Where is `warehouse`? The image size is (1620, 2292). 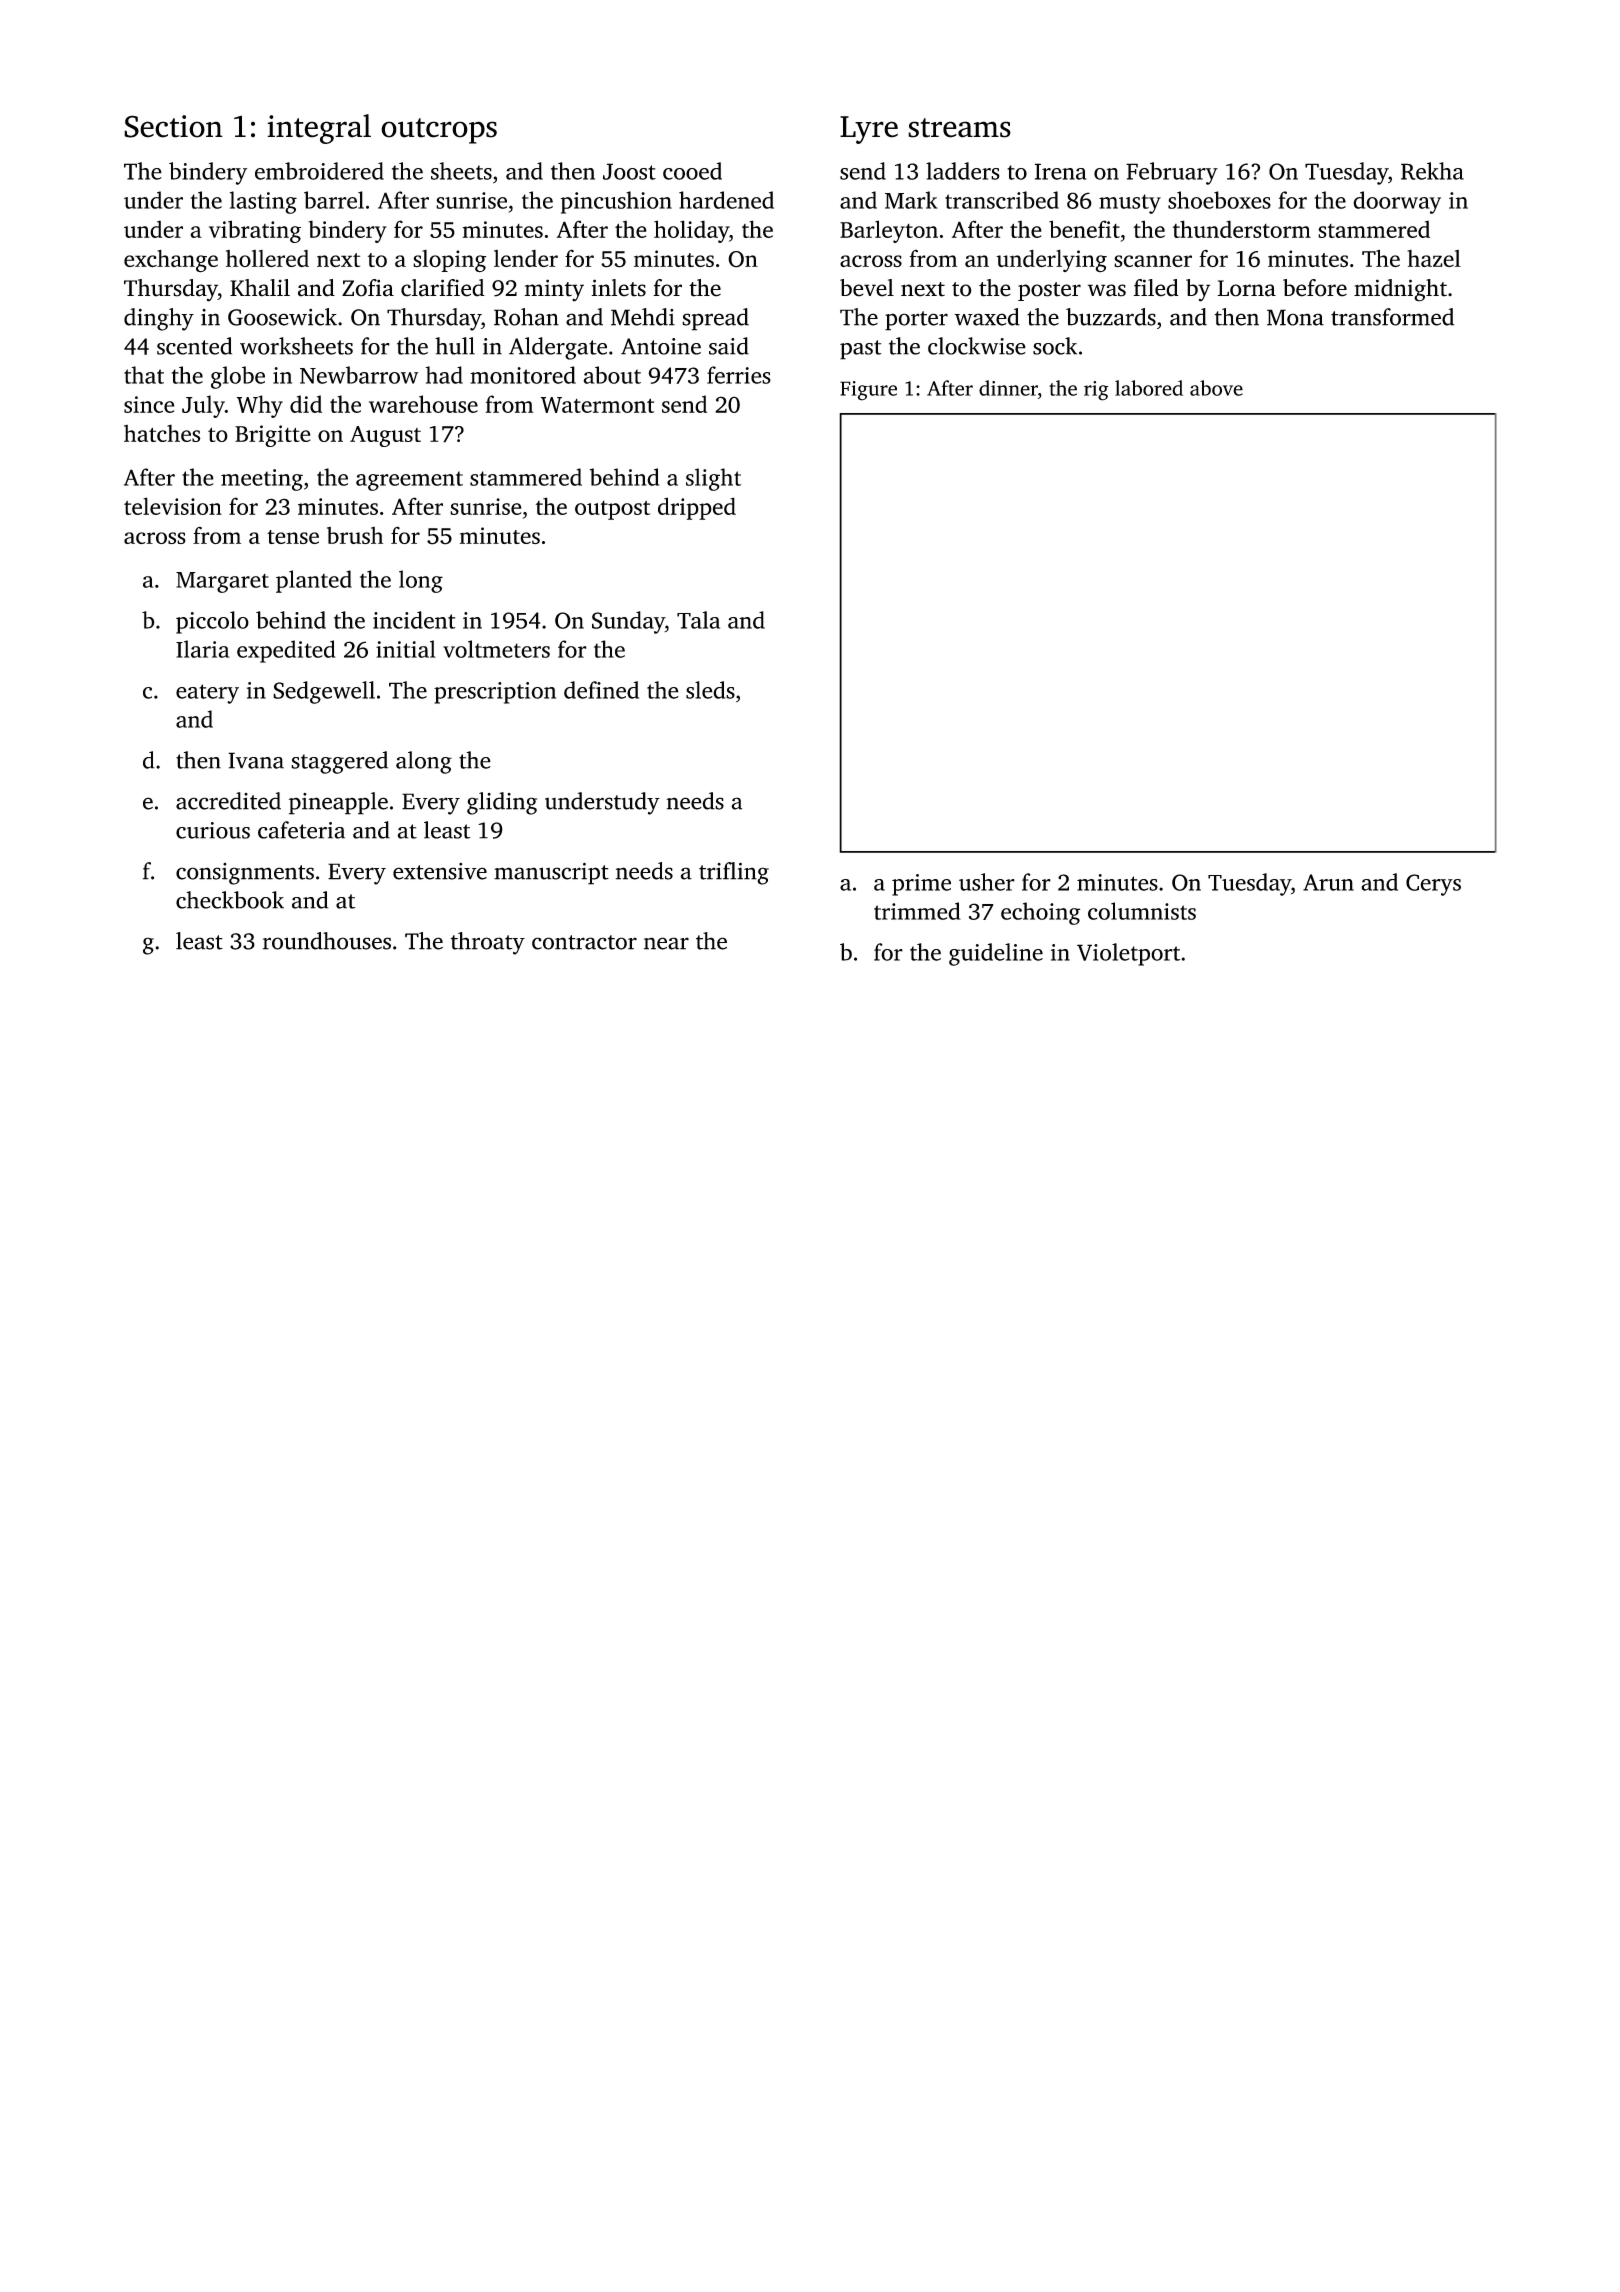
warehouse is located at coordinates (423, 404).
